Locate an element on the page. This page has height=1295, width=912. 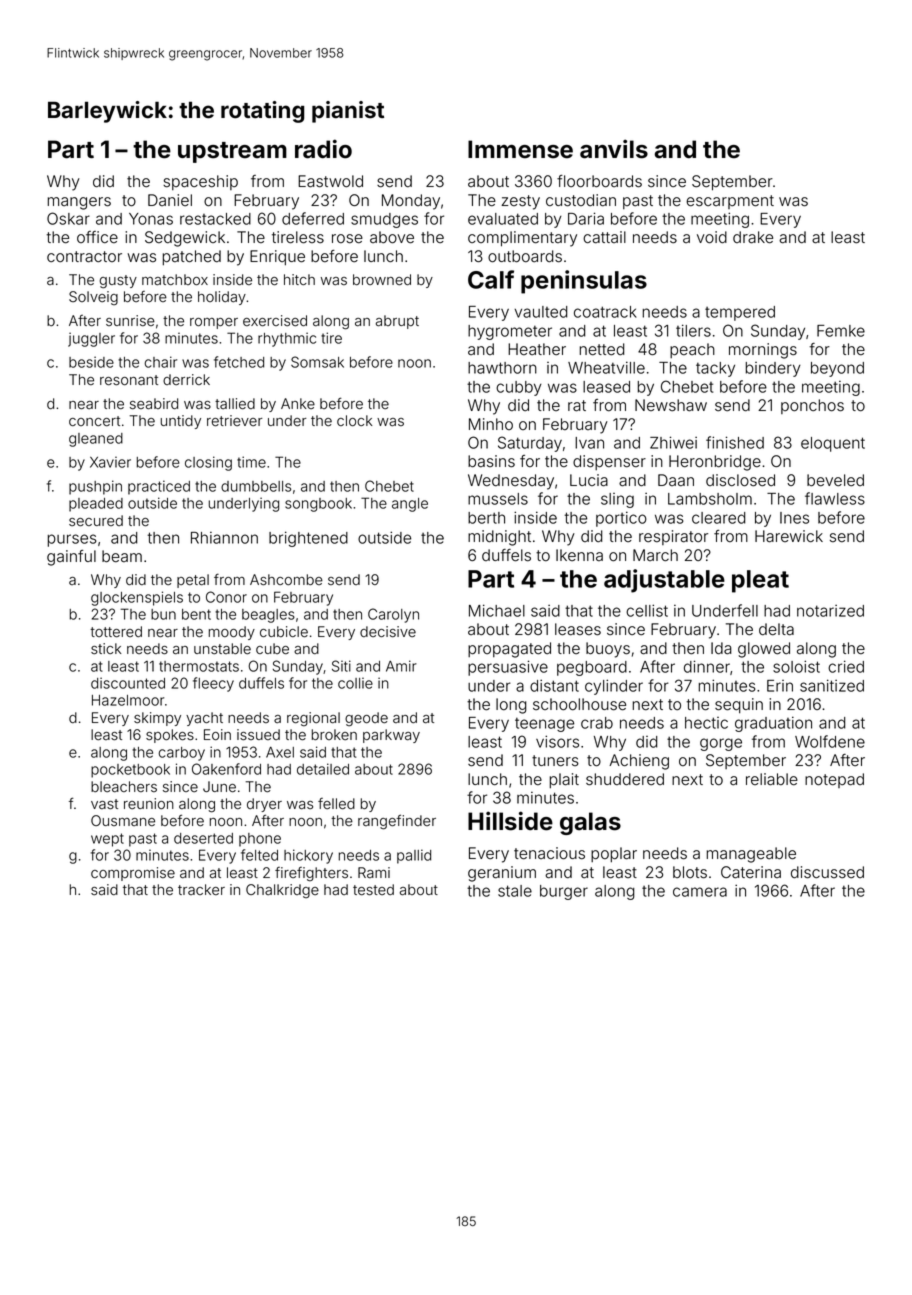
songbook is located at coordinates (318, 505).
